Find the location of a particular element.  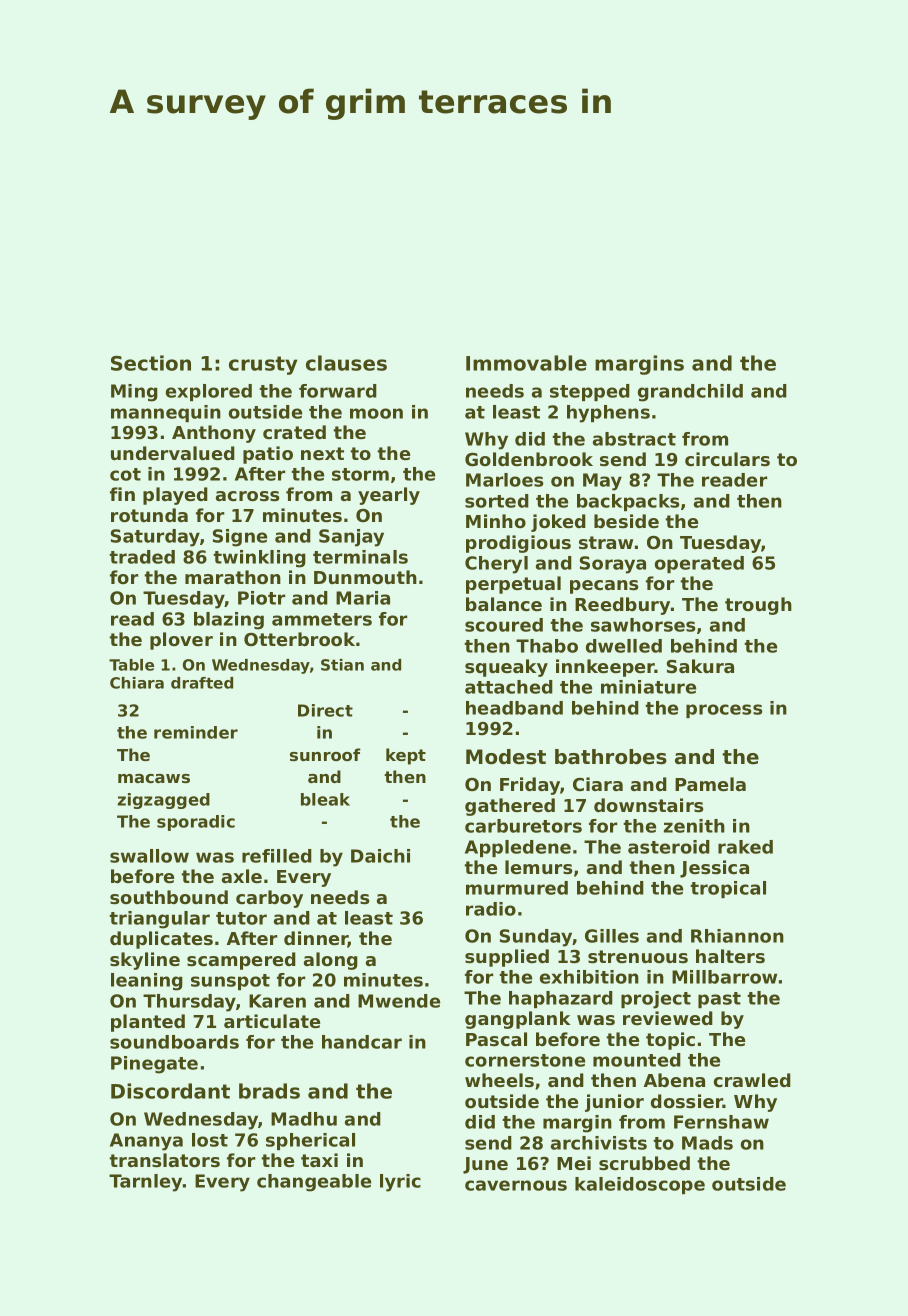

Sakura is located at coordinates (700, 666).
